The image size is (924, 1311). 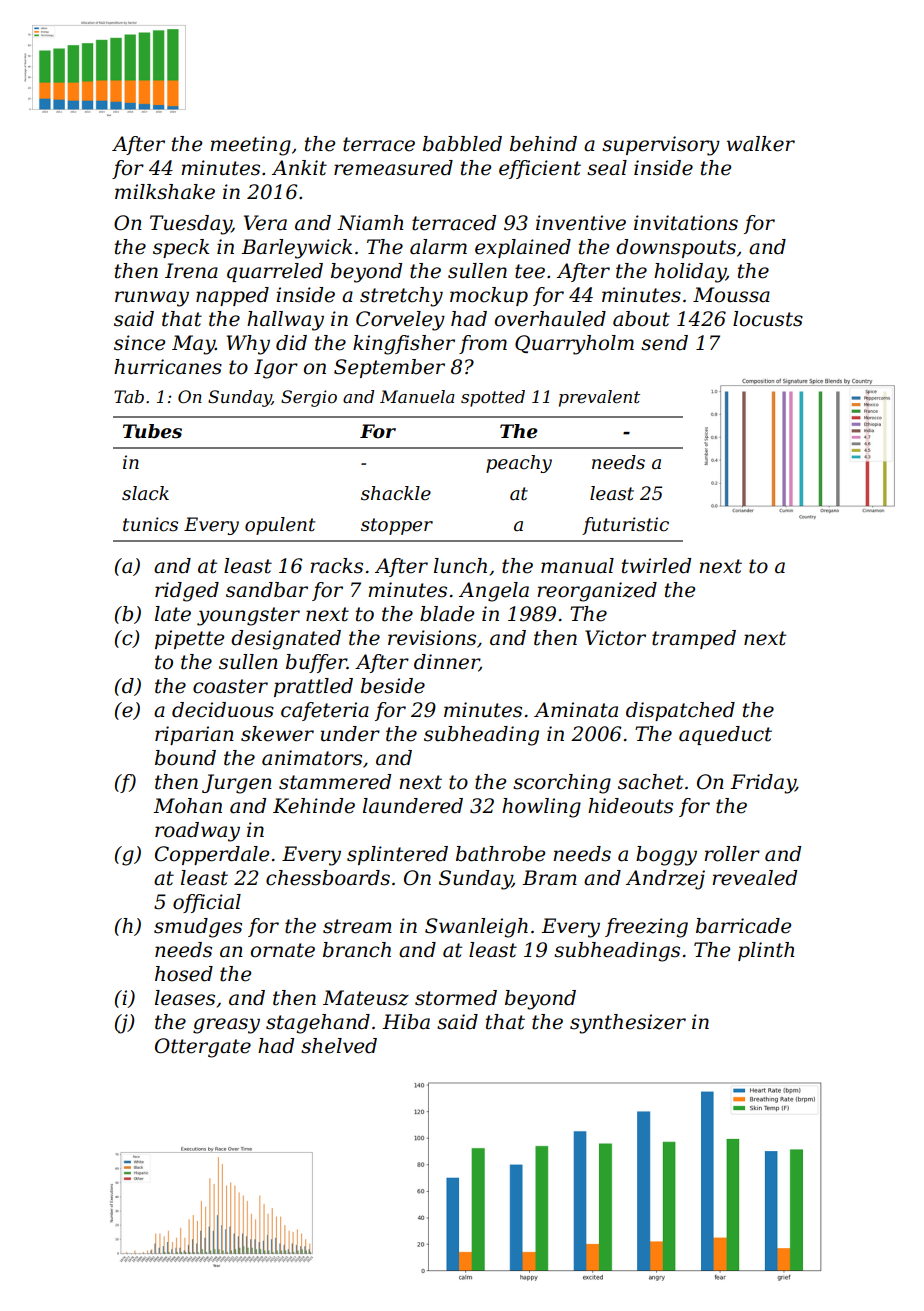 What do you see at coordinates (625, 526) in the image?
I see `futuristic` at bounding box center [625, 526].
